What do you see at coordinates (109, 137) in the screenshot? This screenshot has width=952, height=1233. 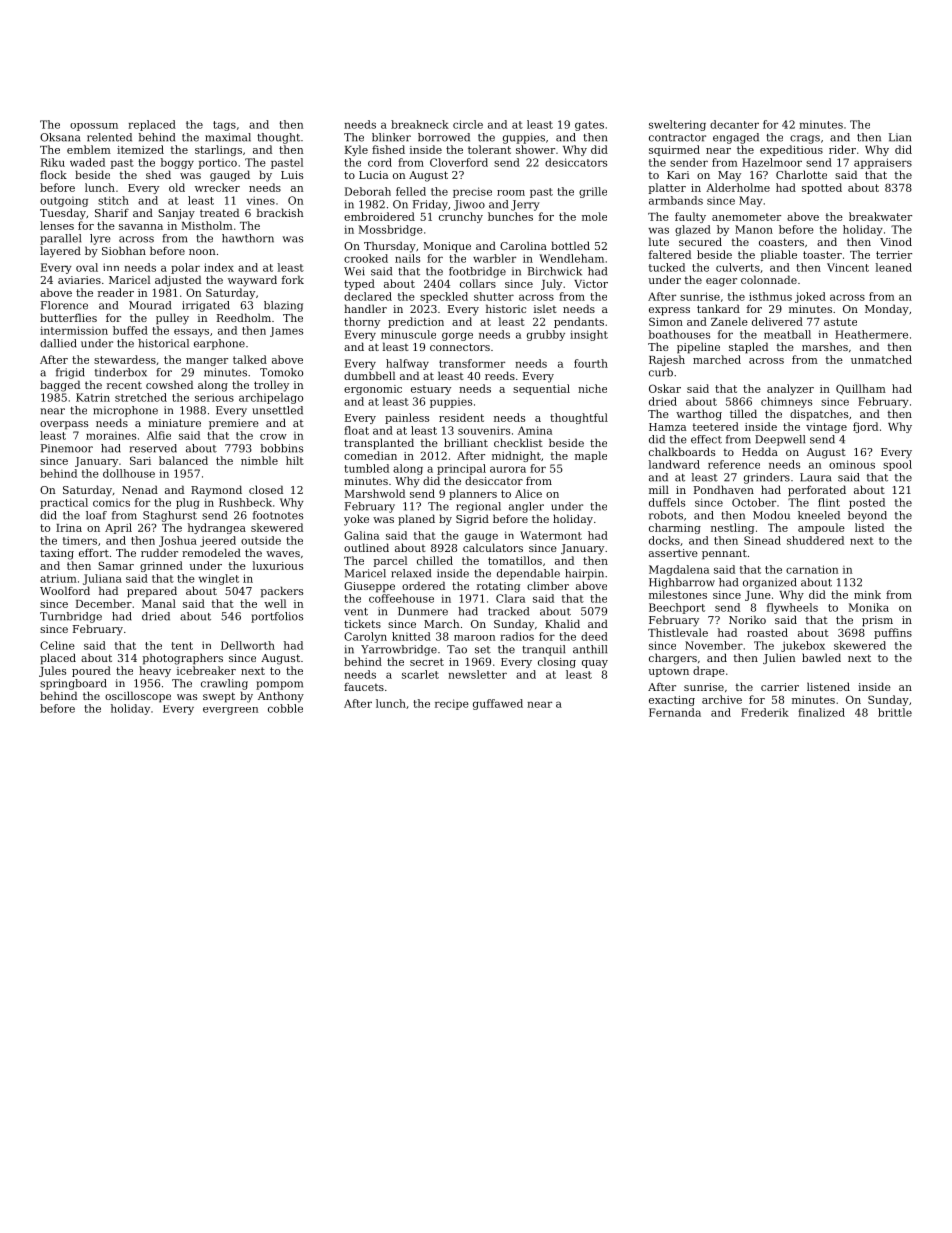 I see `relented` at bounding box center [109, 137].
